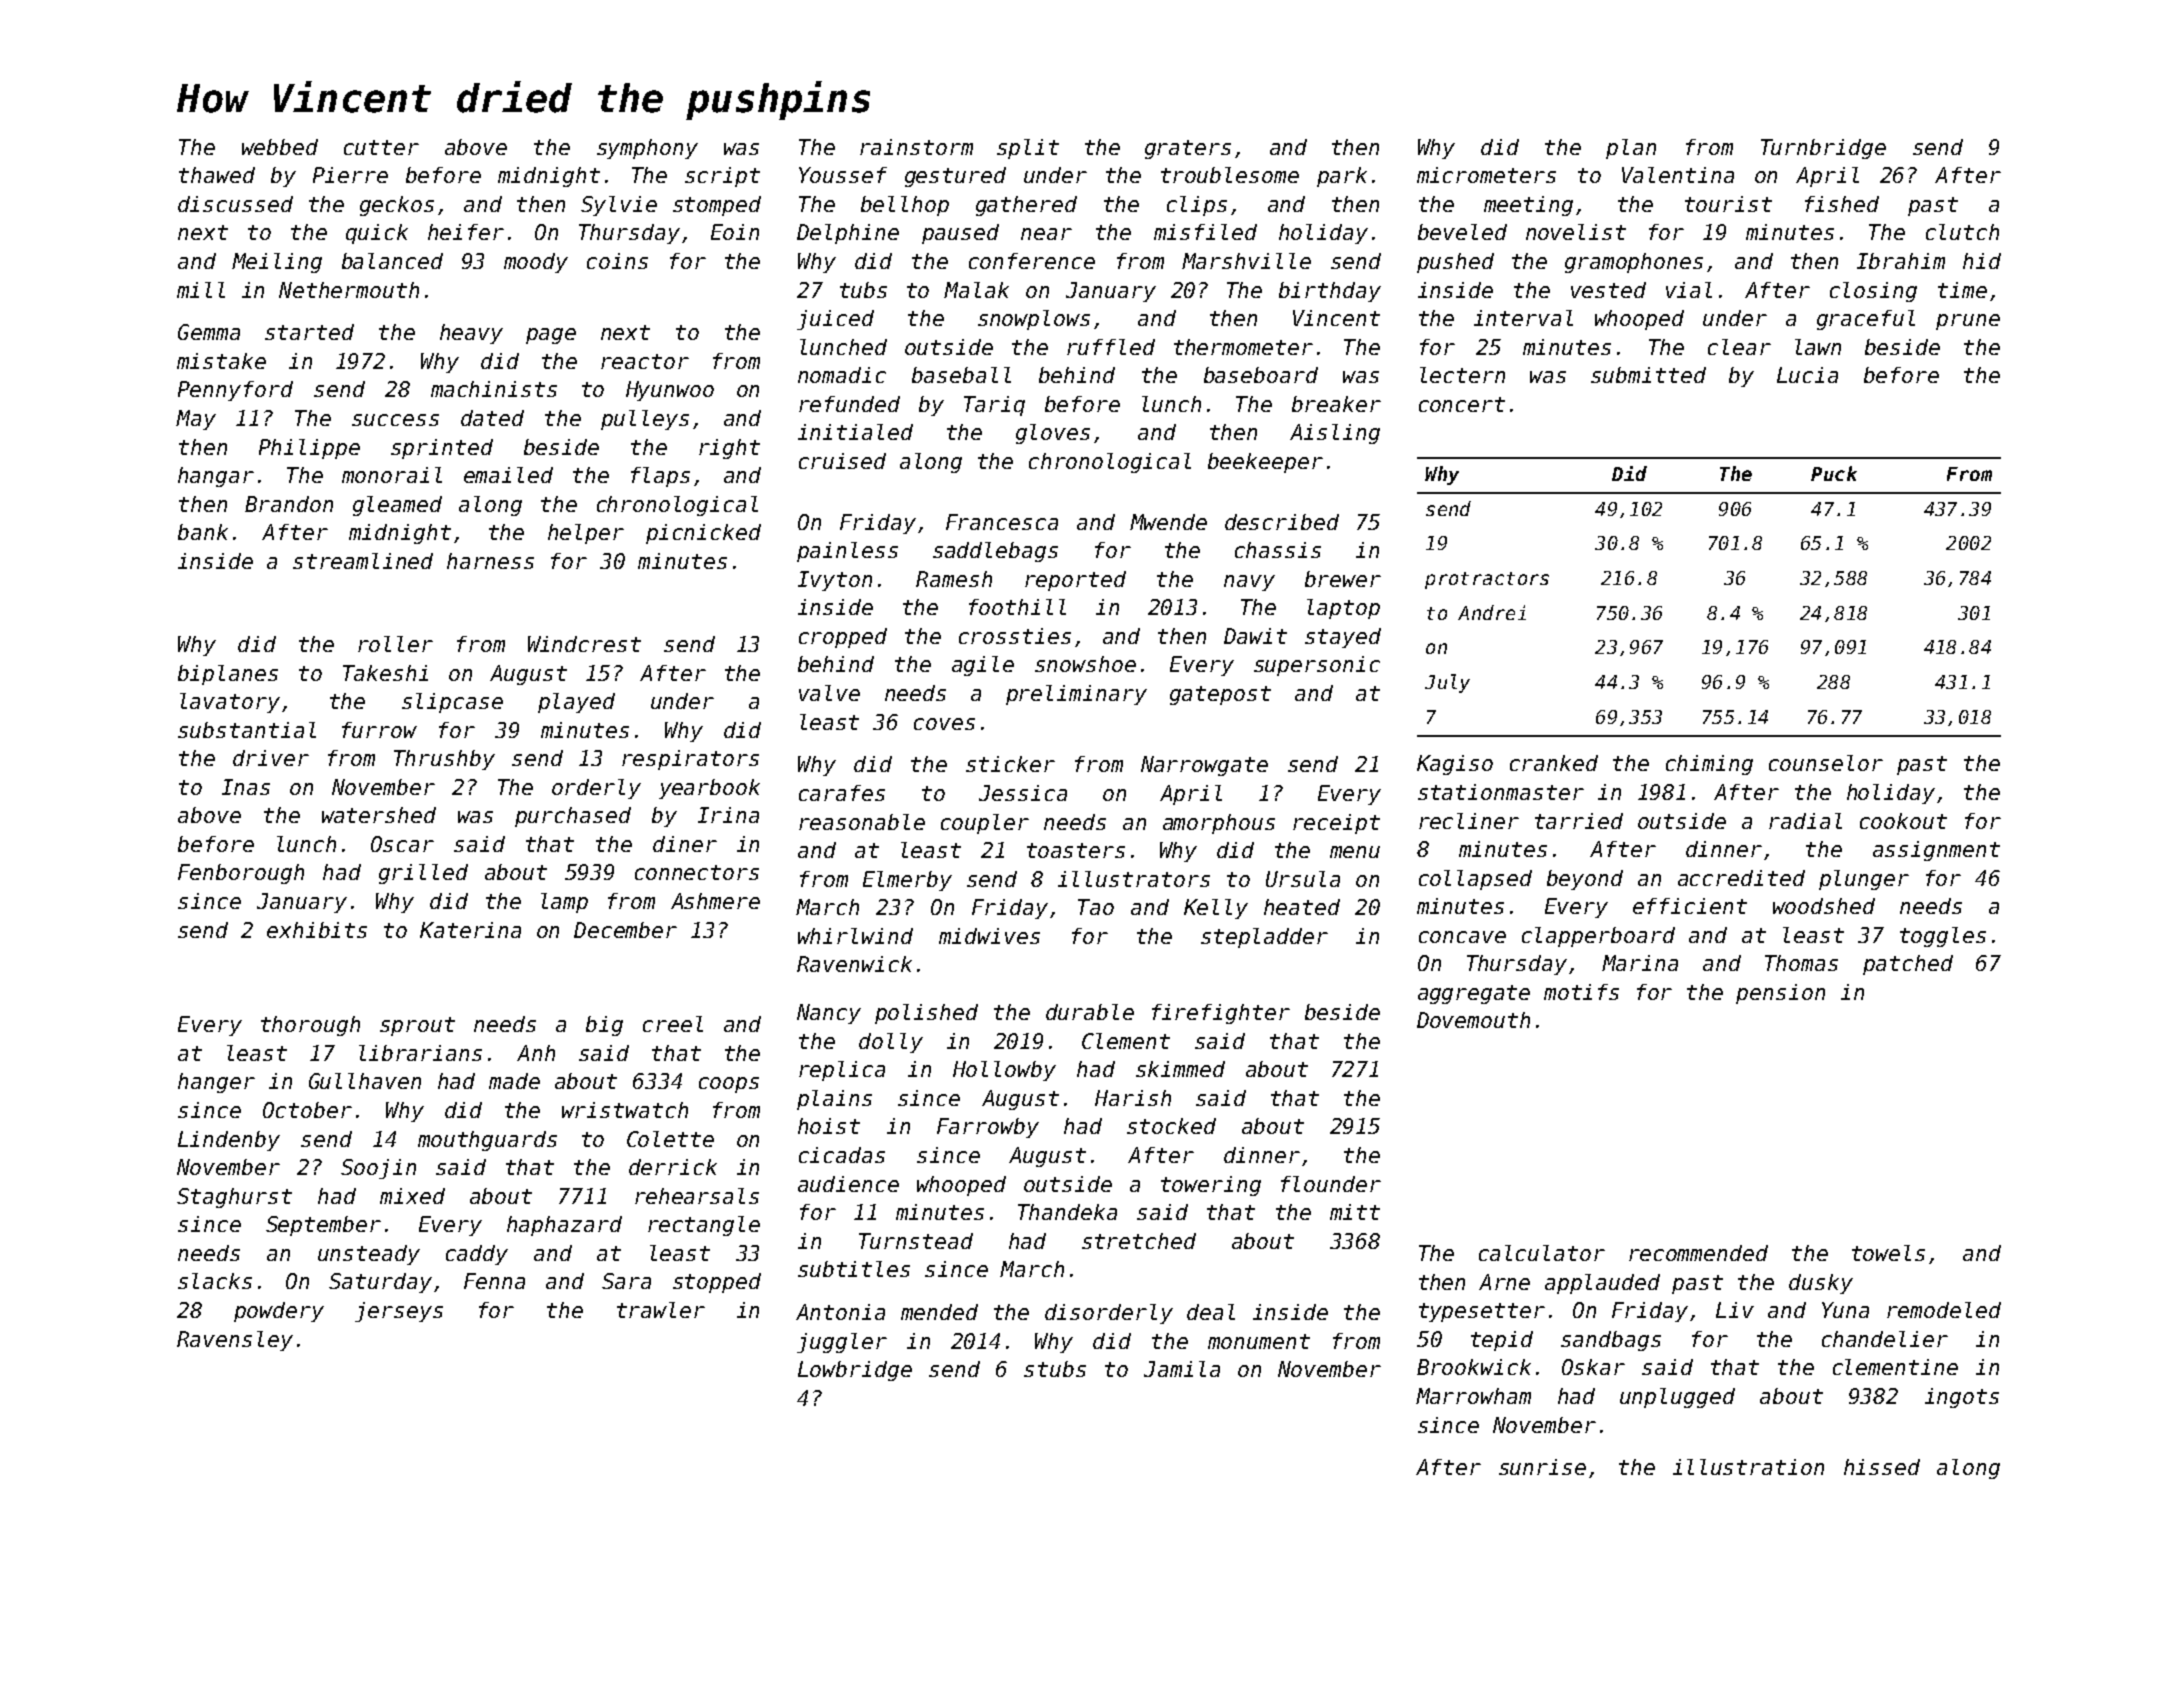 The image size is (2178, 1683). I want to click on sunrise, so click(1542, 1467).
